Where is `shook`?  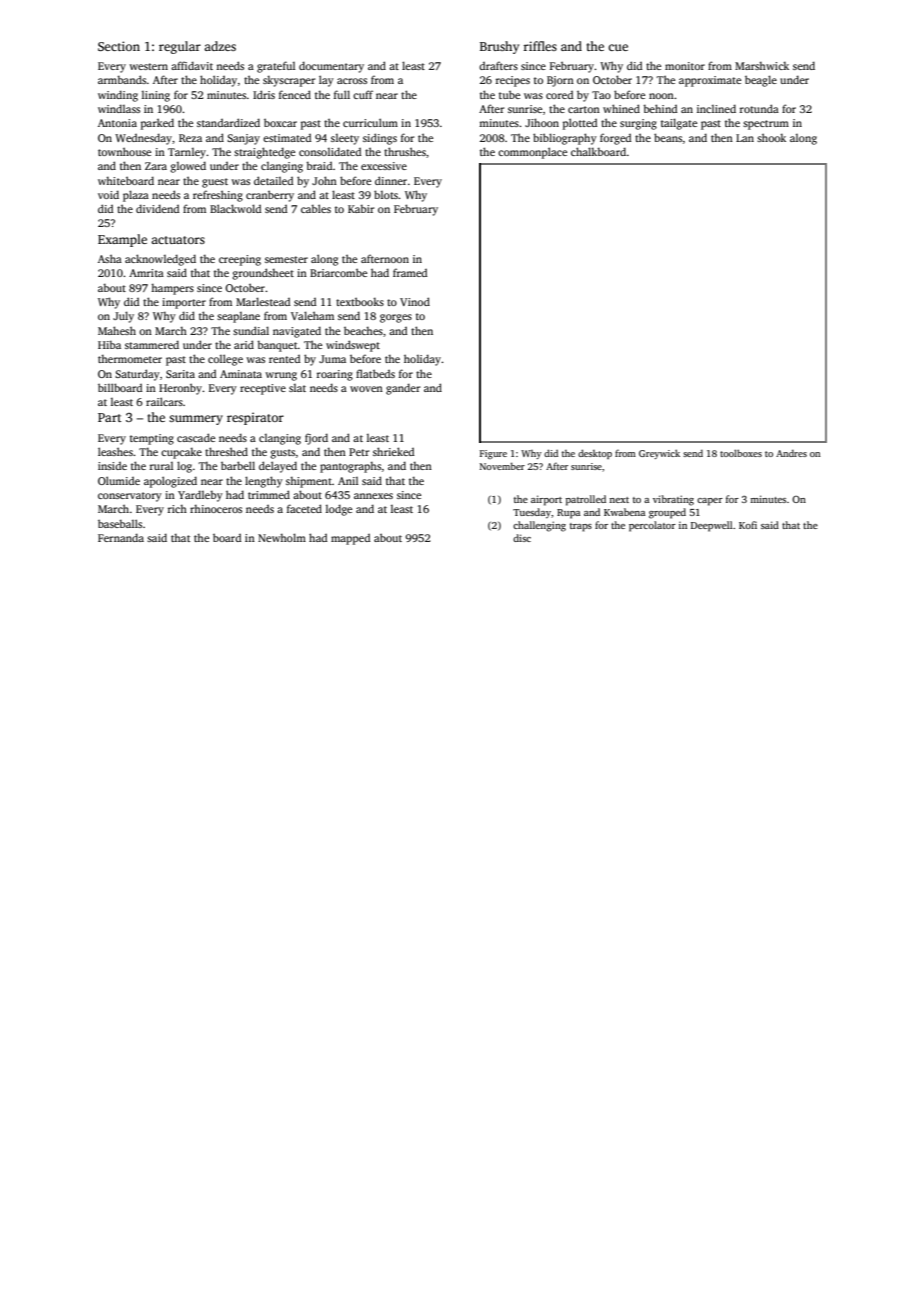
shook is located at coordinates (771, 137).
